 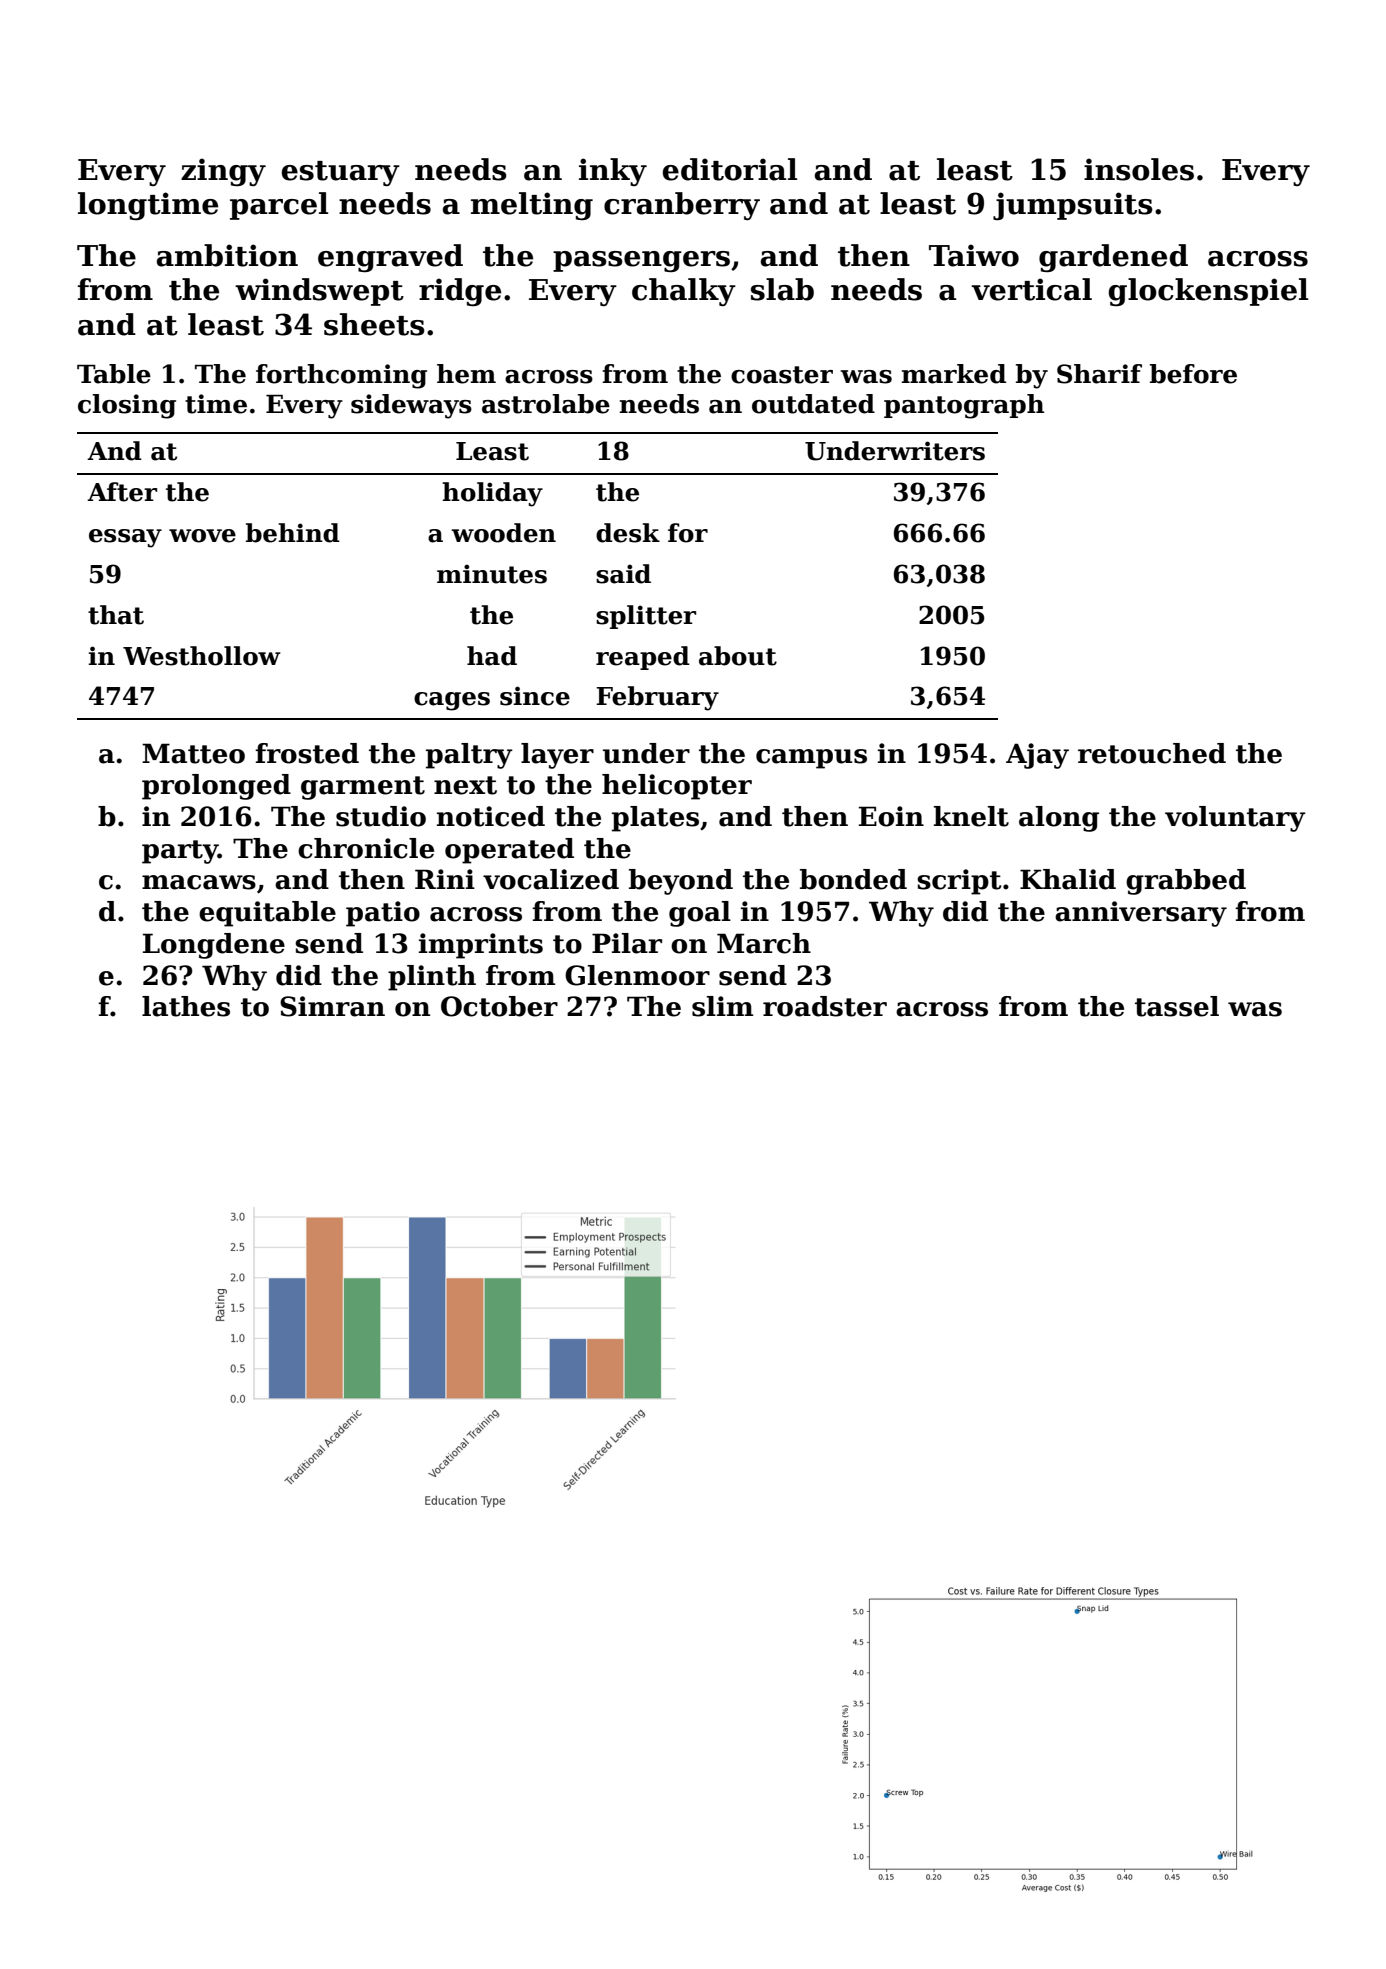 I want to click on wove, so click(x=202, y=536).
